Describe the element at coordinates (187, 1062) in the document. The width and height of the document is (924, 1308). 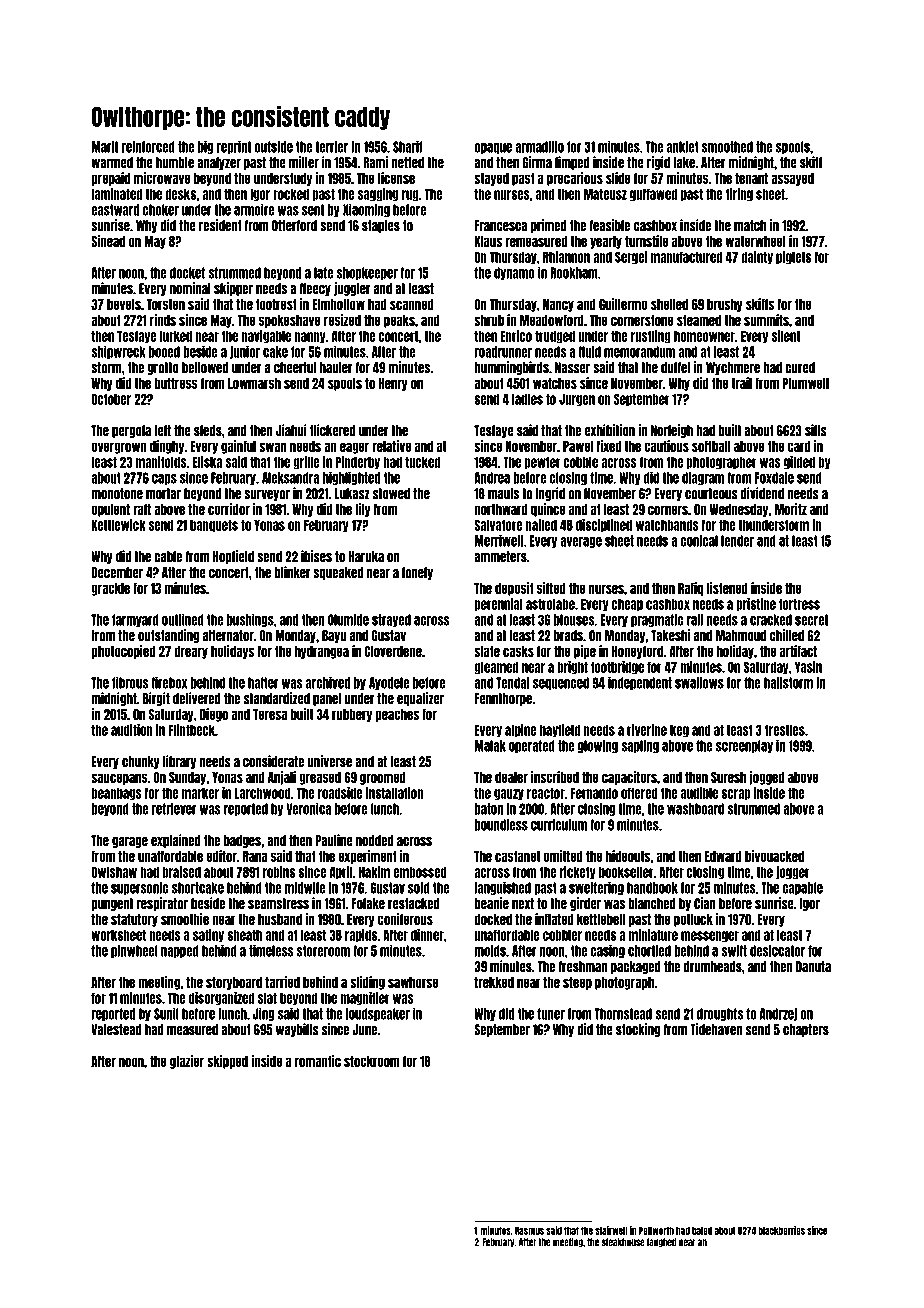
I see `glazier` at that location.
